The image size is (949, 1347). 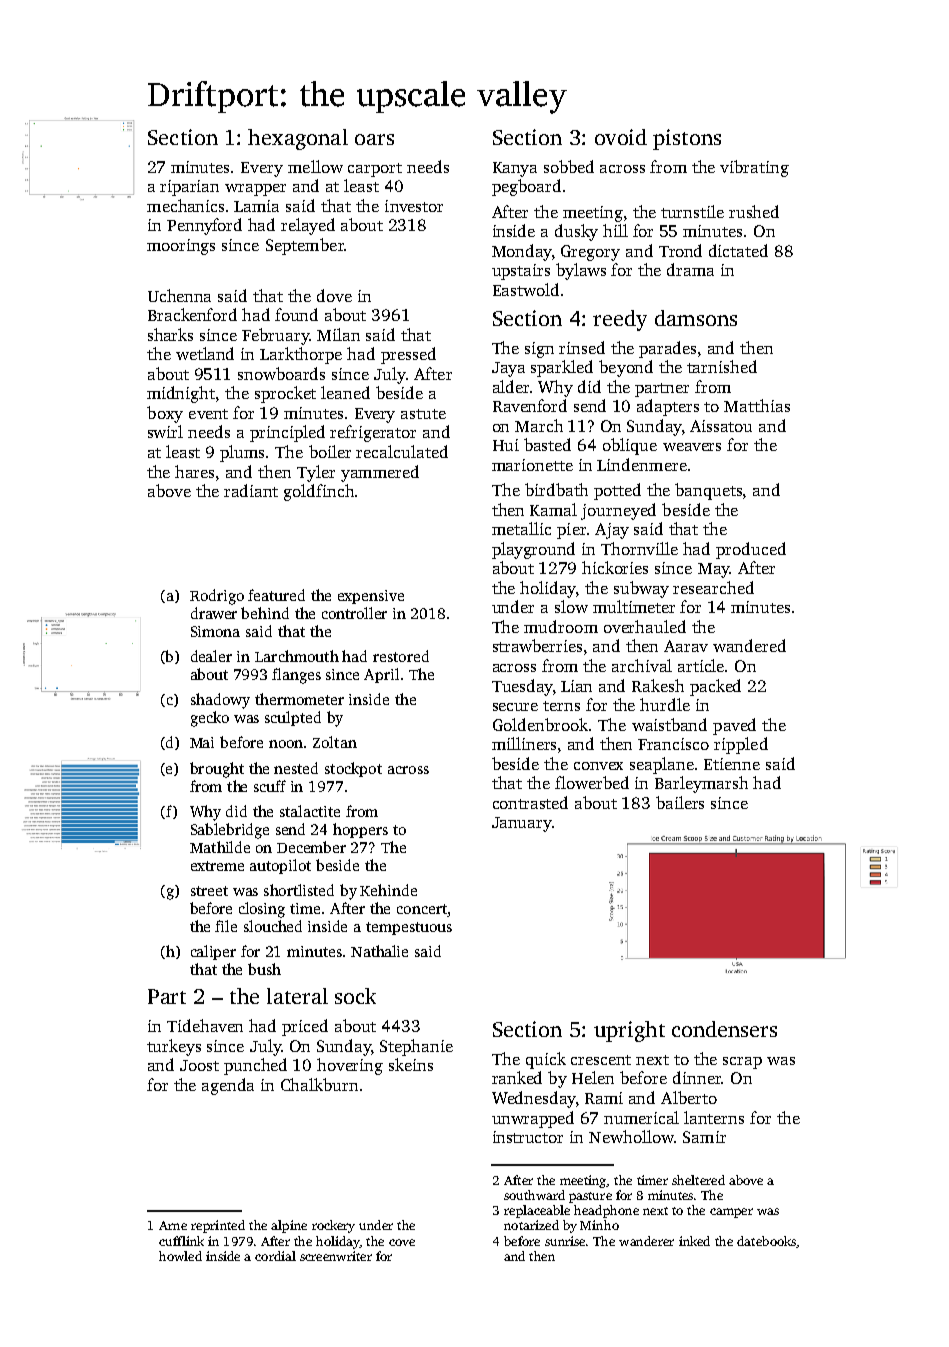 I want to click on principled, so click(x=287, y=433).
